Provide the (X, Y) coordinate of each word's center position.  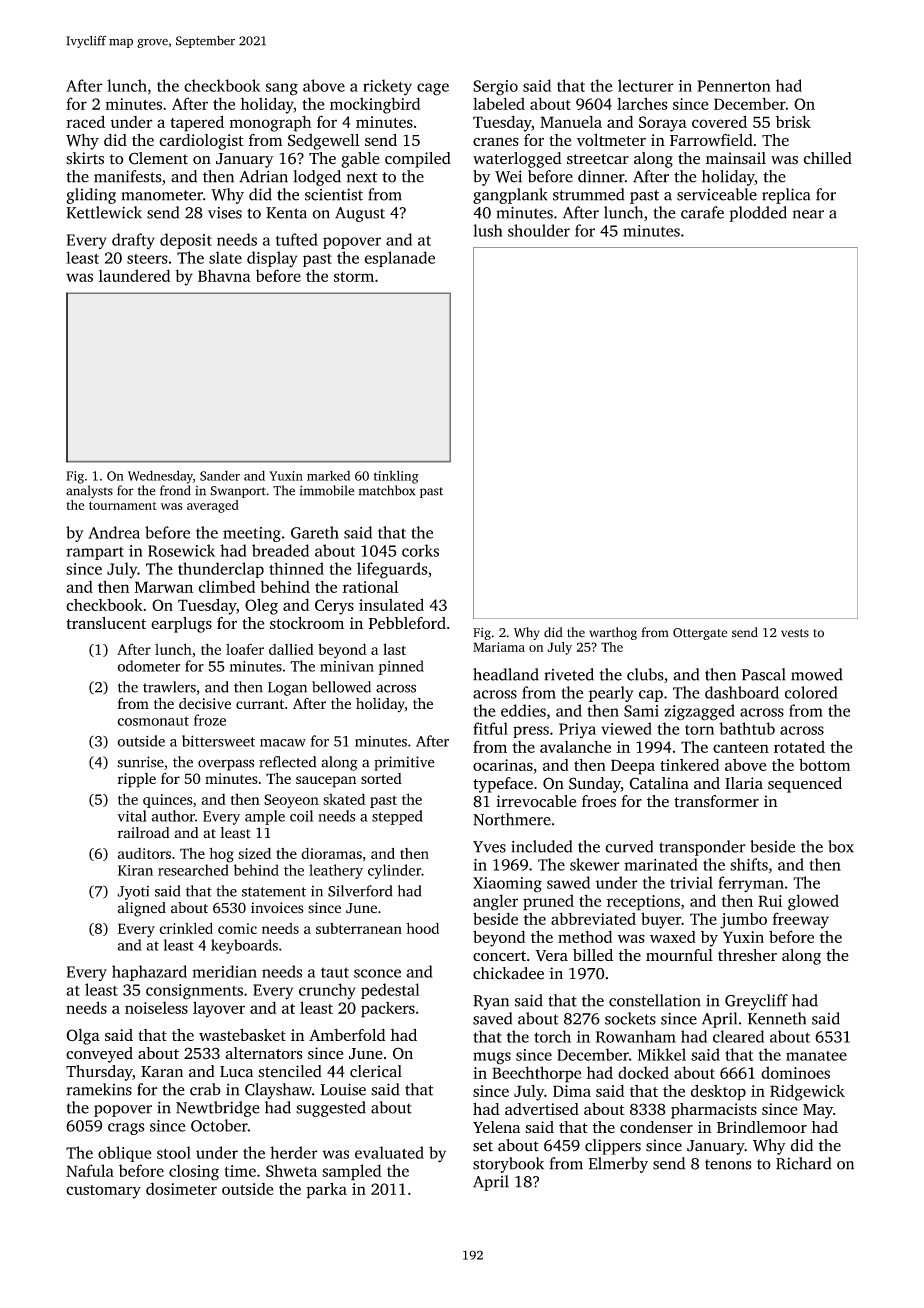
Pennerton (734, 86)
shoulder (539, 230)
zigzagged (699, 712)
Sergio (495, 88)
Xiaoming (507, 885)
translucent (106, 623)
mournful (679, 955)
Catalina (659, 783)
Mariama (499, 647)
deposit (186, 241)
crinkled (186, 928)
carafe (702, 212)
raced (85, 121)
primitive (404, 763)
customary (103, 1192)
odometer (148, 666)
